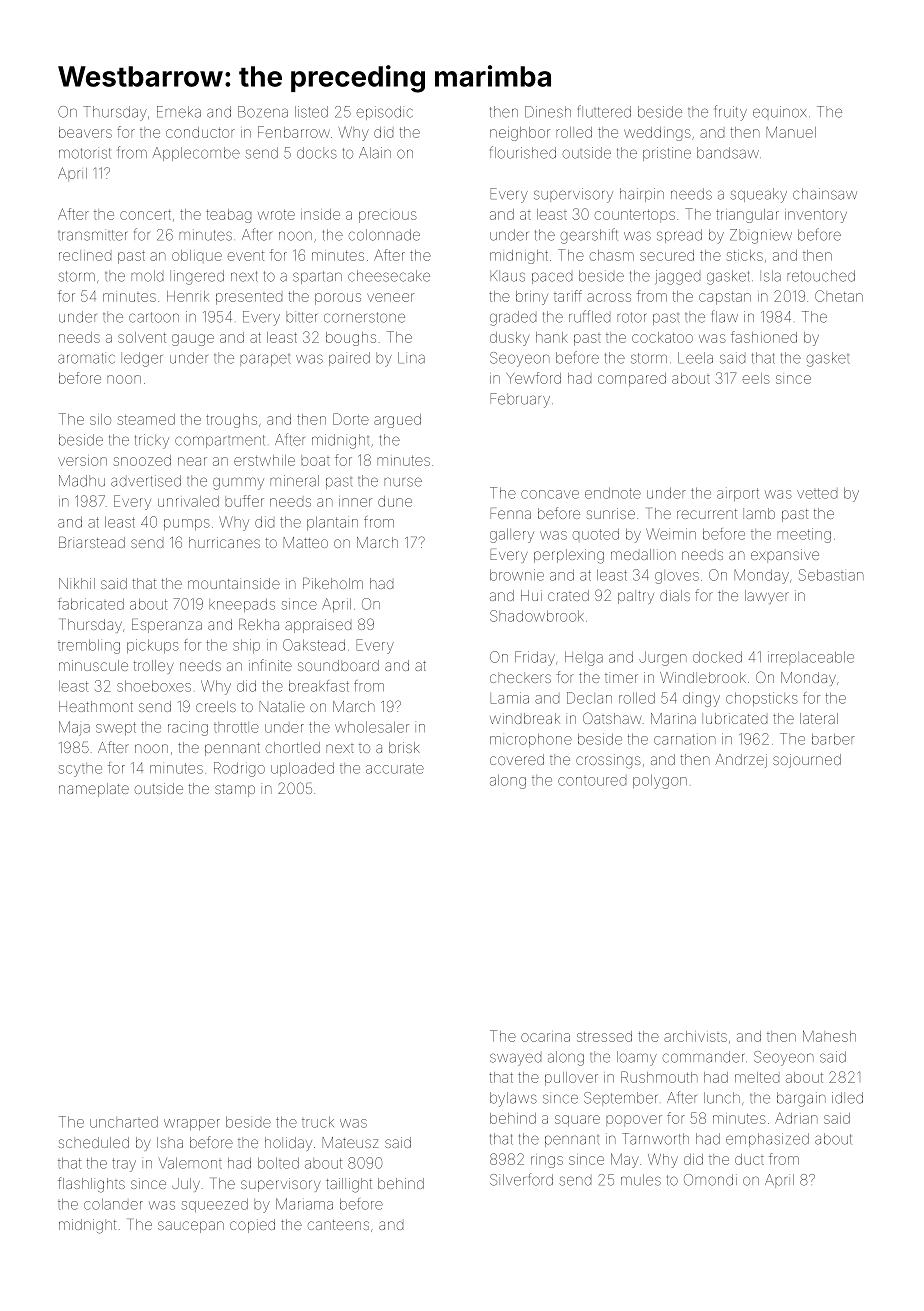 This screenshot has height=1311, width=924. Describe the element at coordinates (641, 1180) in the screenshot. I see `mules` at that location.
